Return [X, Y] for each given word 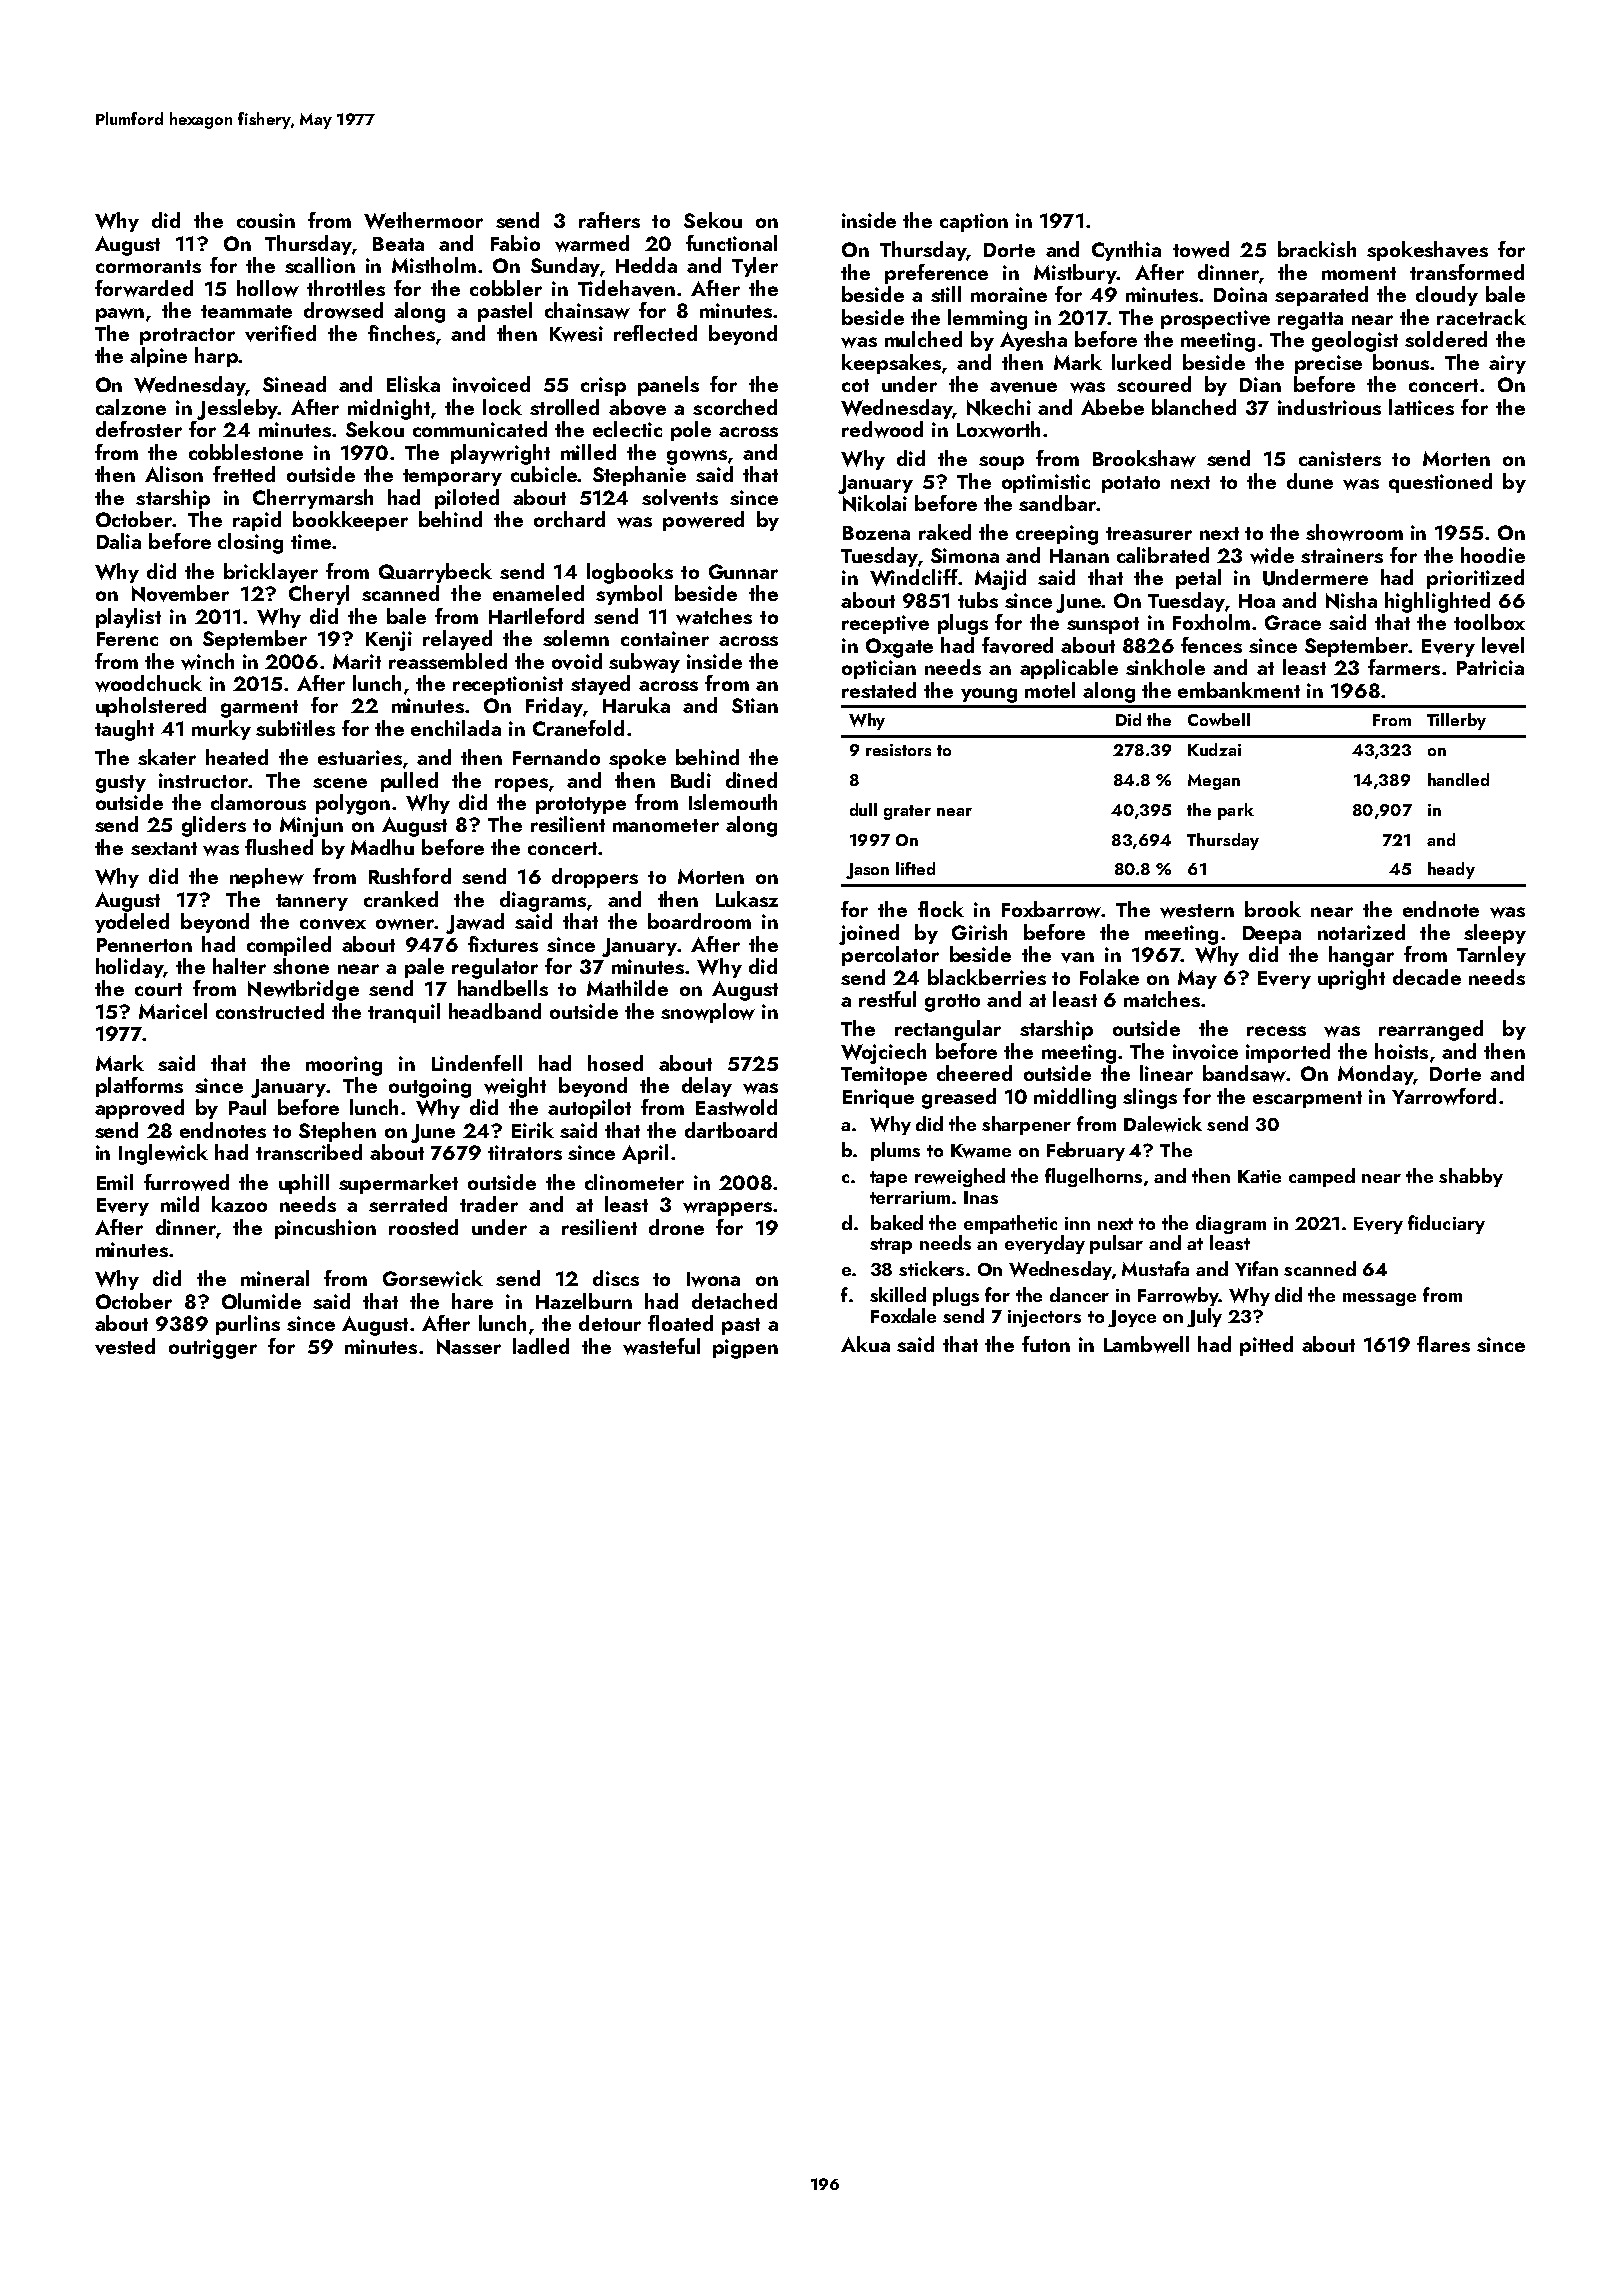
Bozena [876, 533]
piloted [467, 499]
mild [180, 1204]
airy [1507, 364]
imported [1288, 1053]
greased [959, 1098]
